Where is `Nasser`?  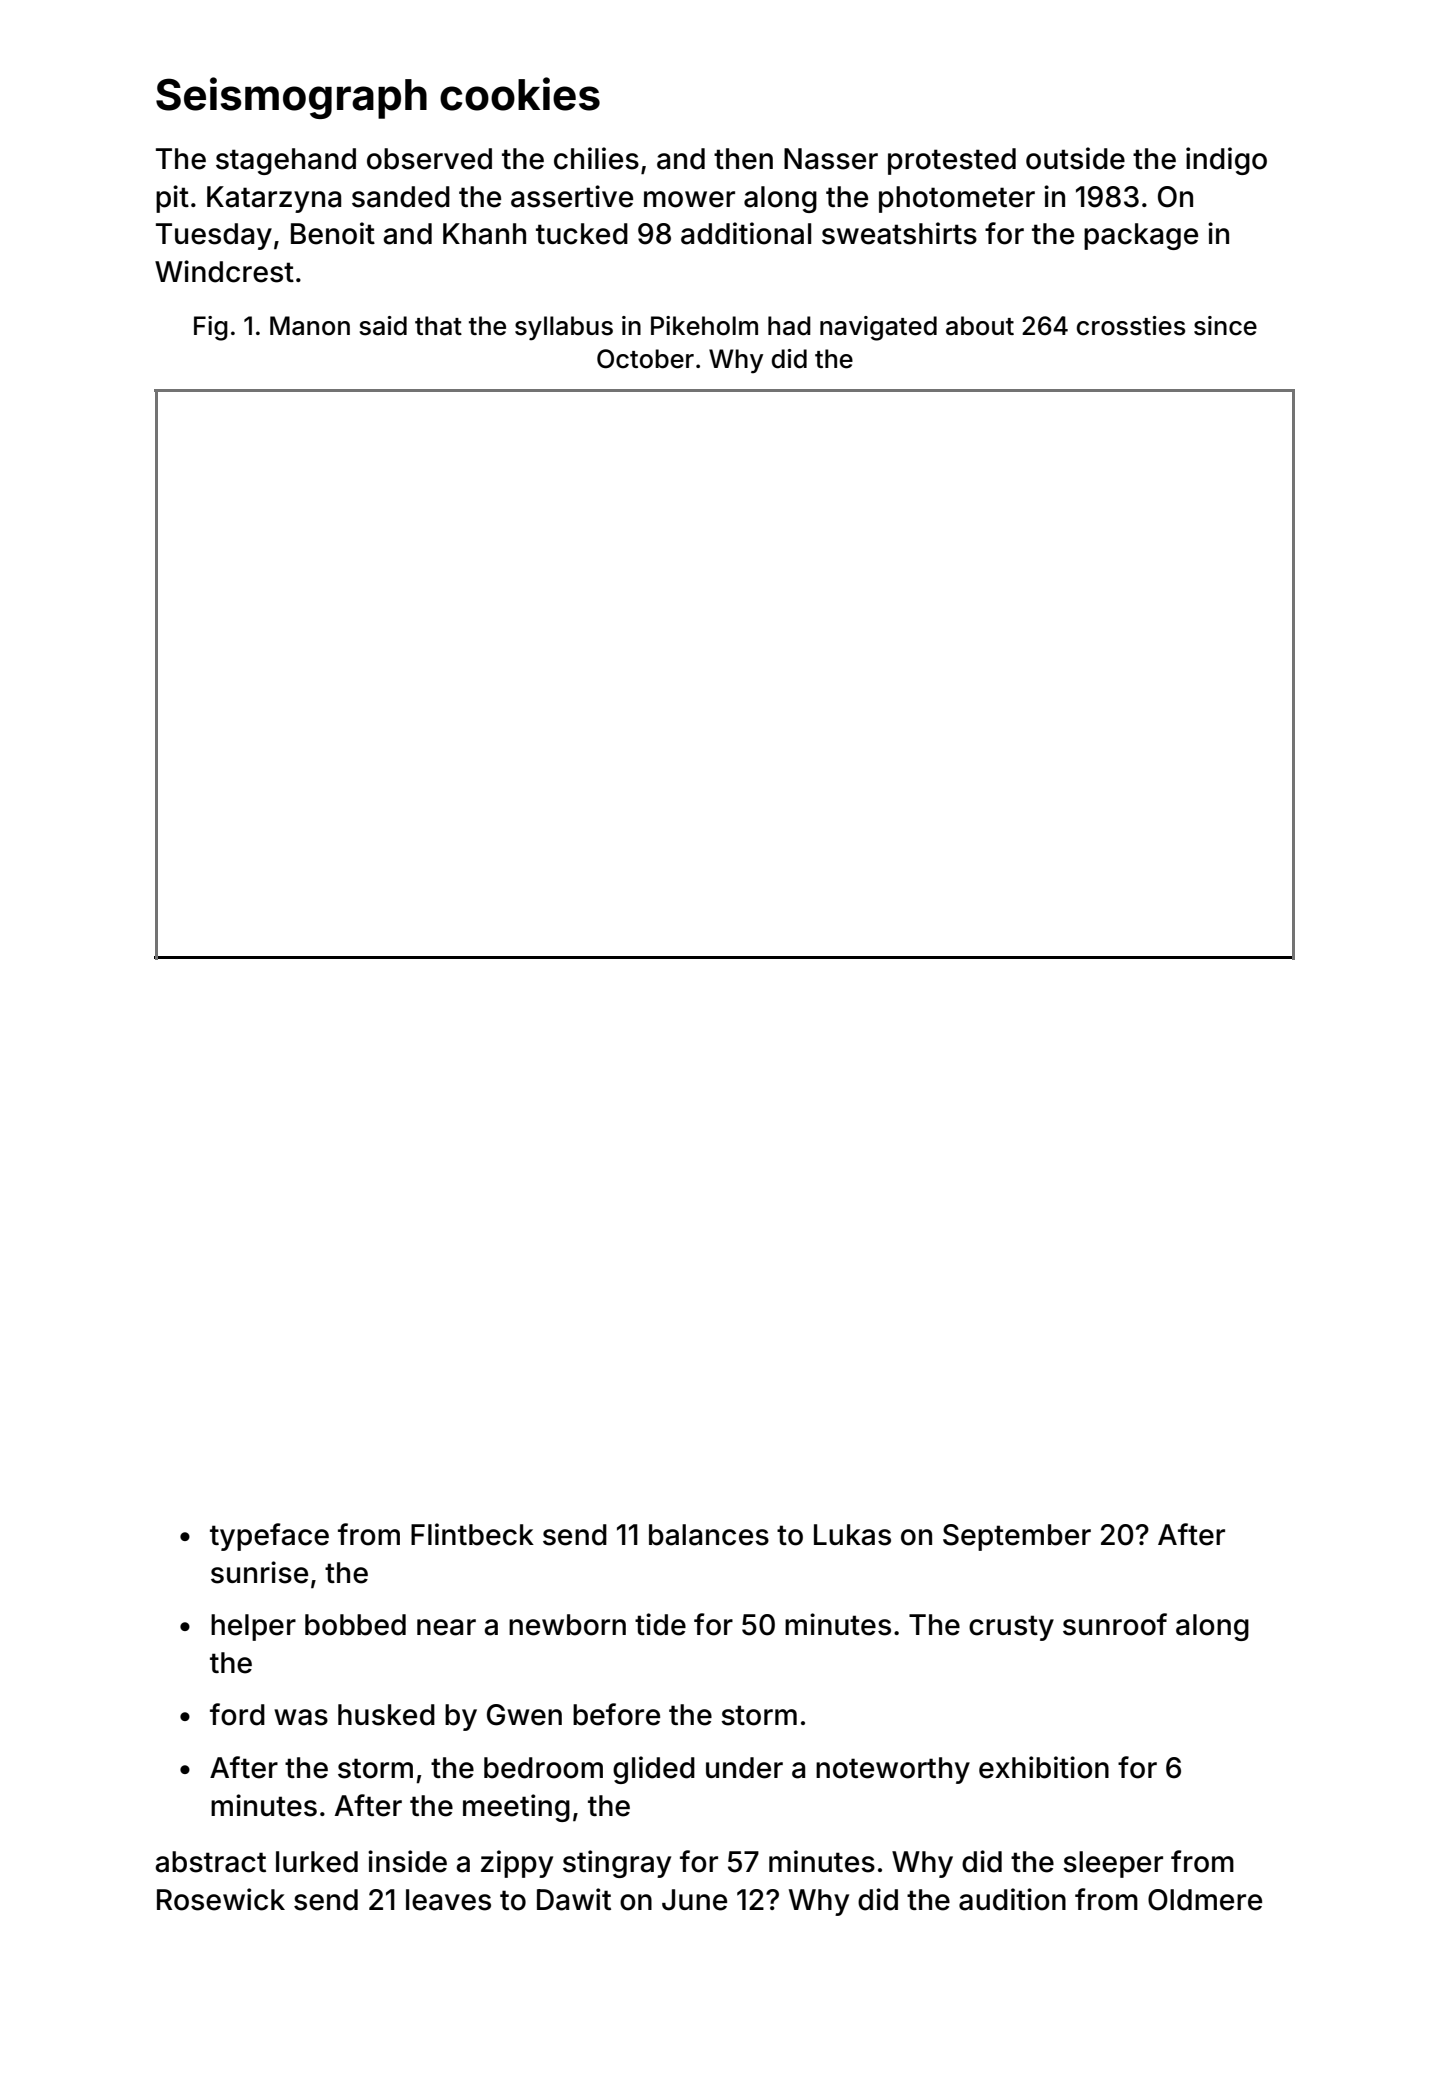
Nasser is located at coordinates (831, 159).
